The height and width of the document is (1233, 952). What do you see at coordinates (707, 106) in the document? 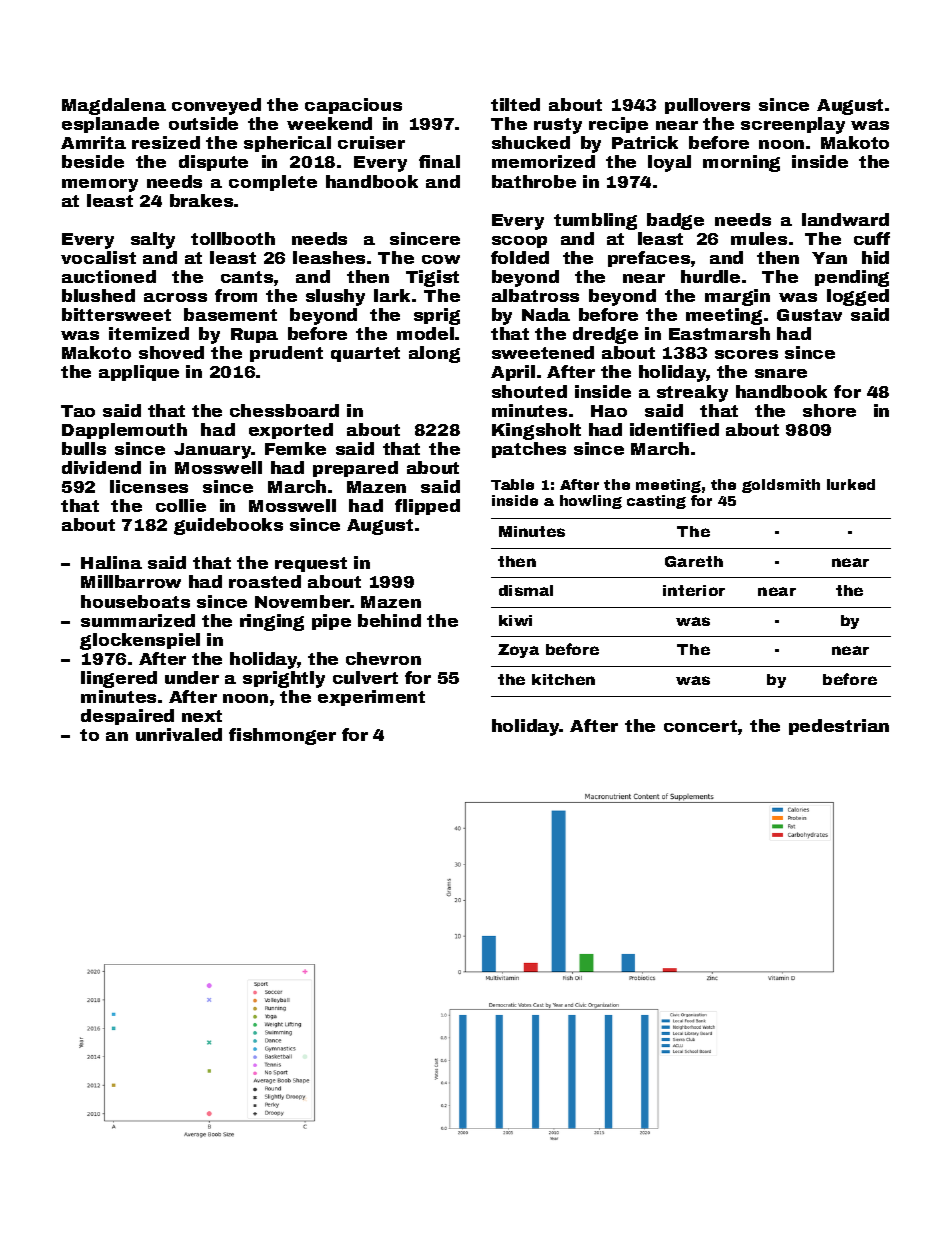
I see `pullovers` at bounding box center [707, 106].
